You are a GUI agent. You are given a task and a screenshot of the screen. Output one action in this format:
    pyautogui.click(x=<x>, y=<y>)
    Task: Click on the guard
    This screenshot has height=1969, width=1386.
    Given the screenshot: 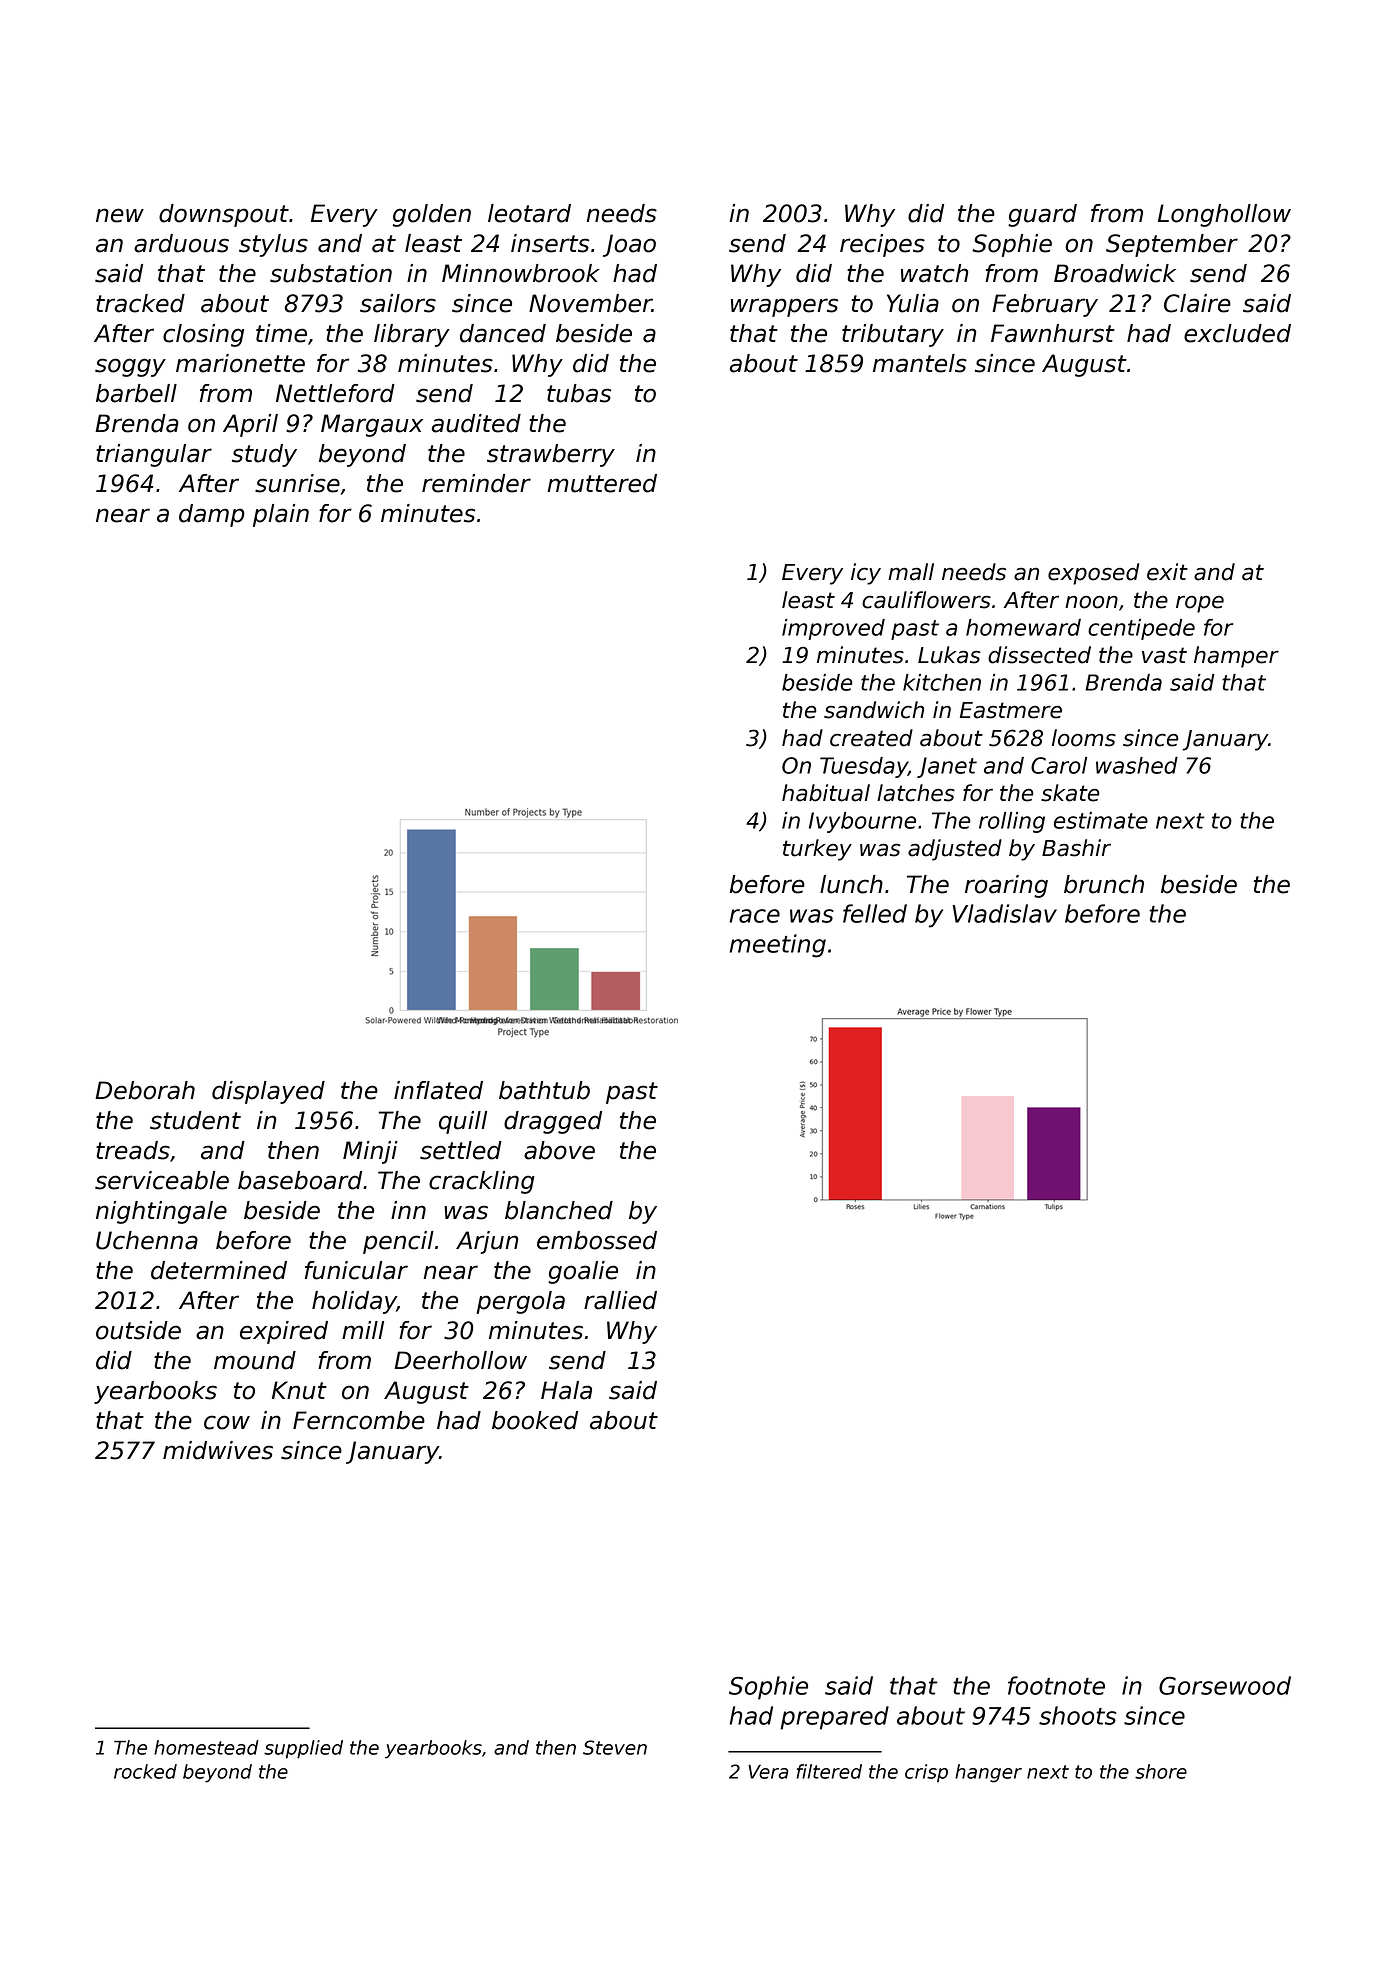 What is the action you would take?
    pyautogui.click(x=1042, y=215)
